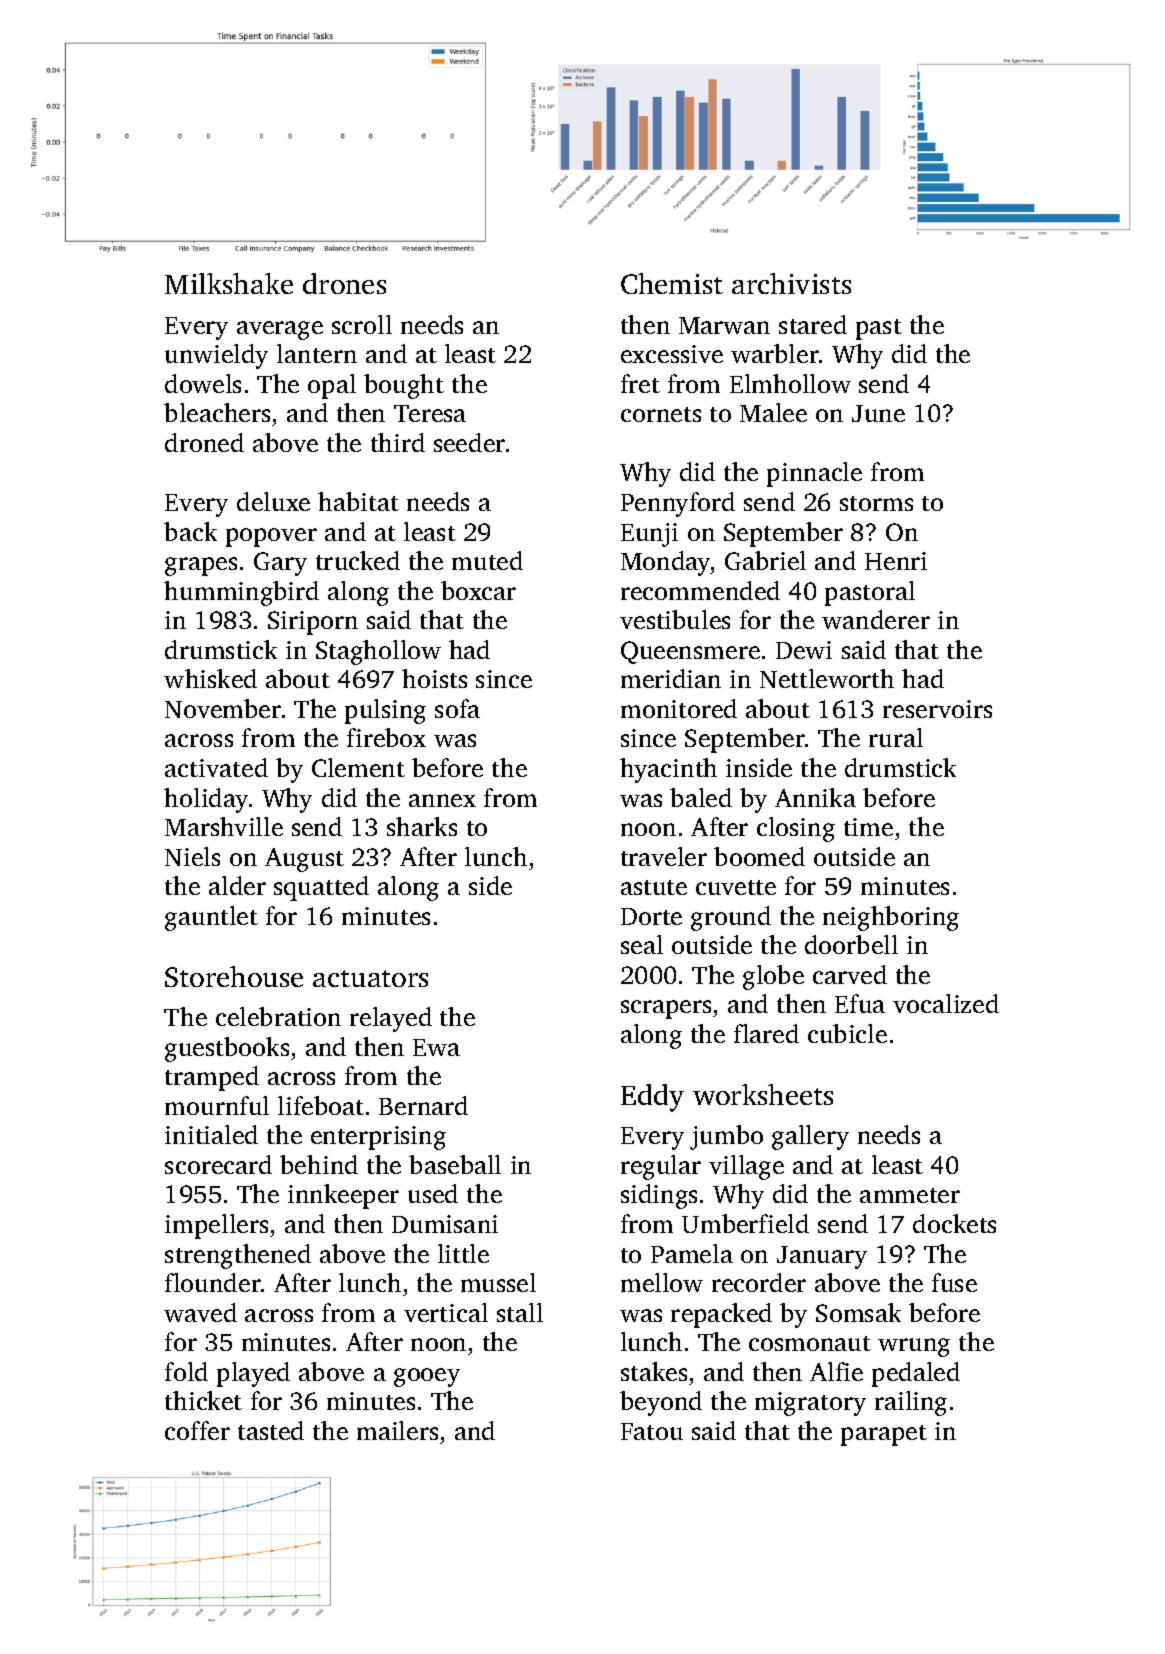  What do you see at coordinates (763, 1094) in the document?
I see `worksheets` at bounding box center [763, 1094].
